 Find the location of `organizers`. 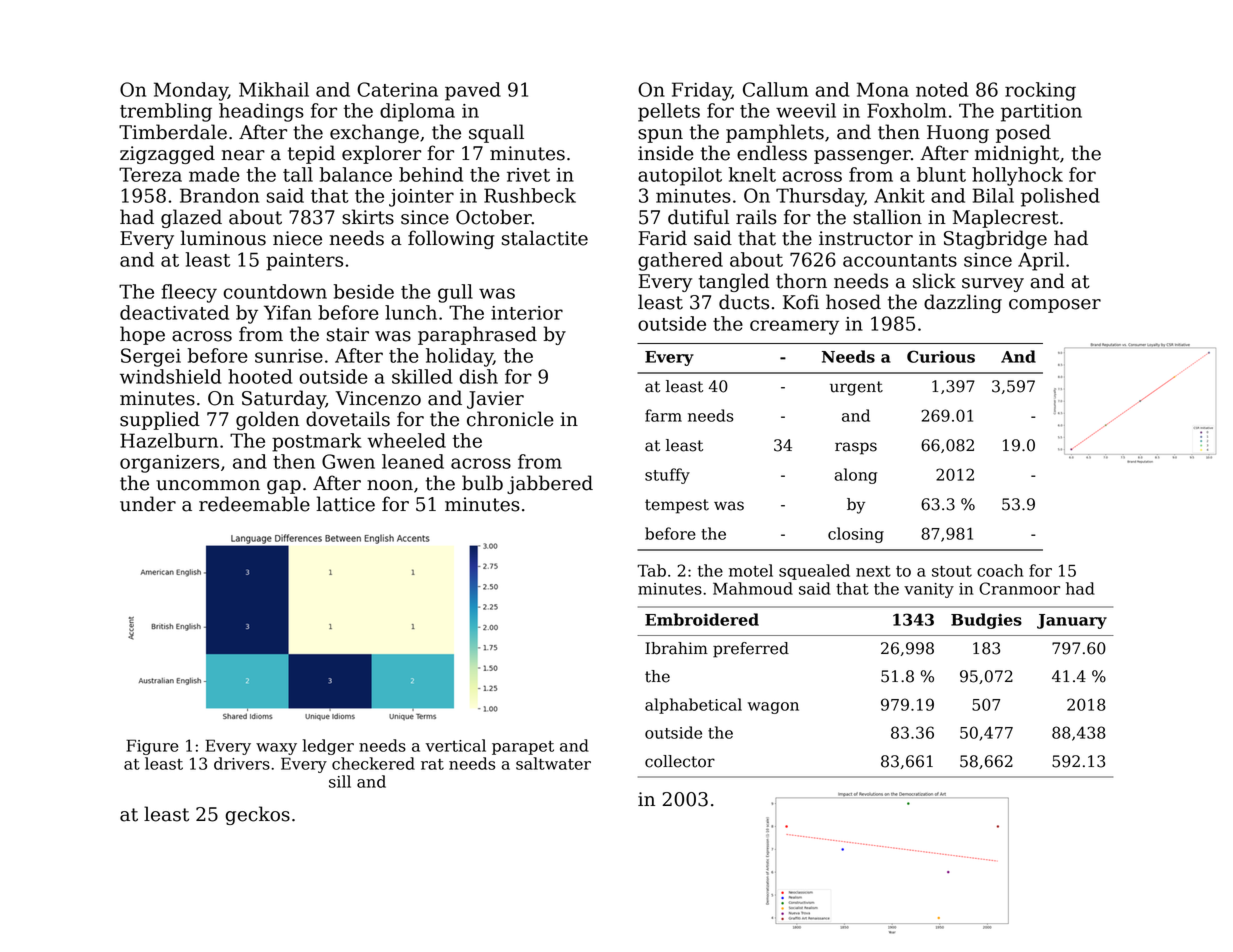

organizers is located at coordinates (169, 464).
